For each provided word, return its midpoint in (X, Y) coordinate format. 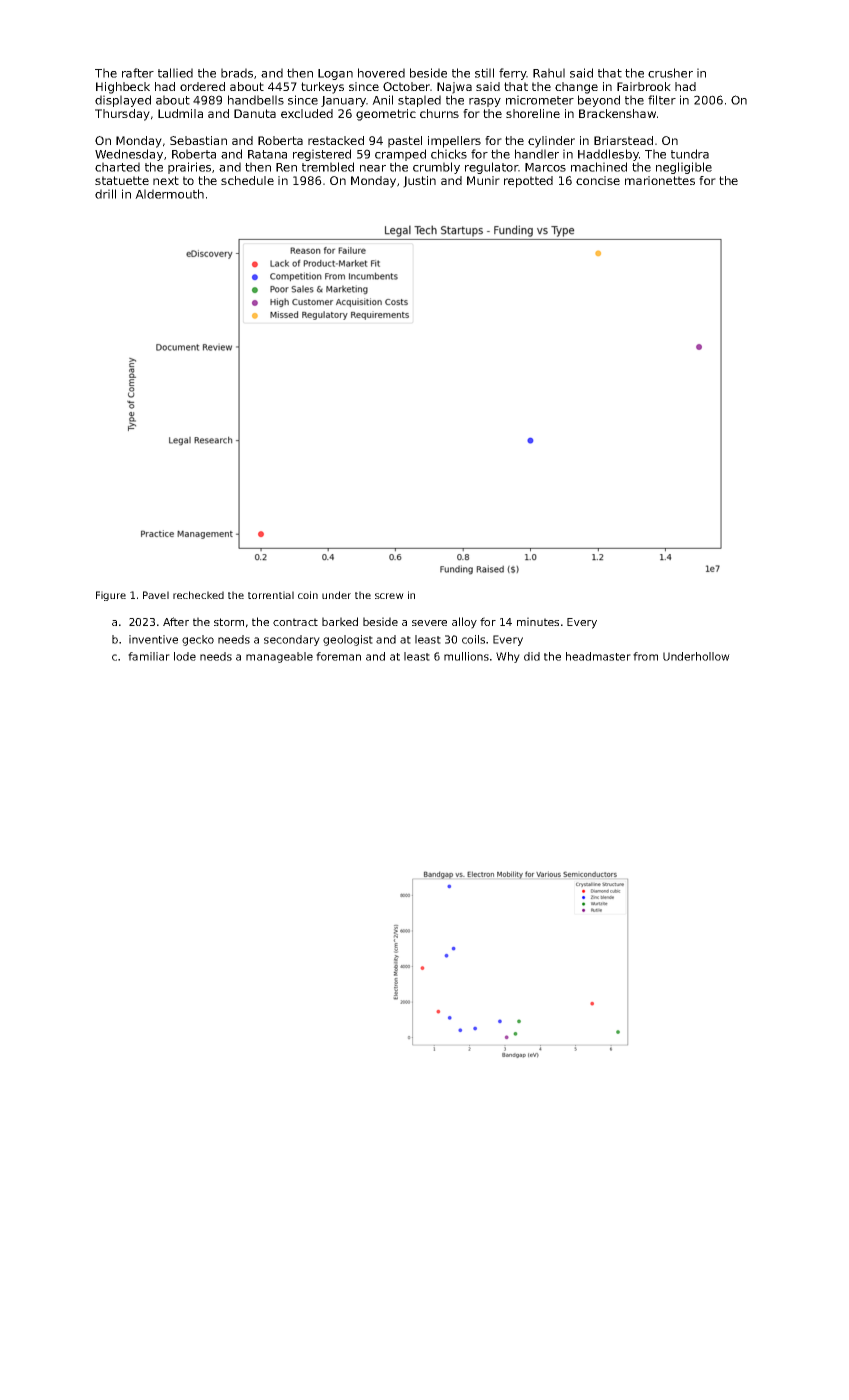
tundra (690, 154)
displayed (123, 101)
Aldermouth (169, 194)
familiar (149, 656)
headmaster (598, 656)
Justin (419, 182)
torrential (271, 595)
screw (389, 596)
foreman (338, 656)
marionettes (660, 180)
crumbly (436, 168)
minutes (538, 621)
